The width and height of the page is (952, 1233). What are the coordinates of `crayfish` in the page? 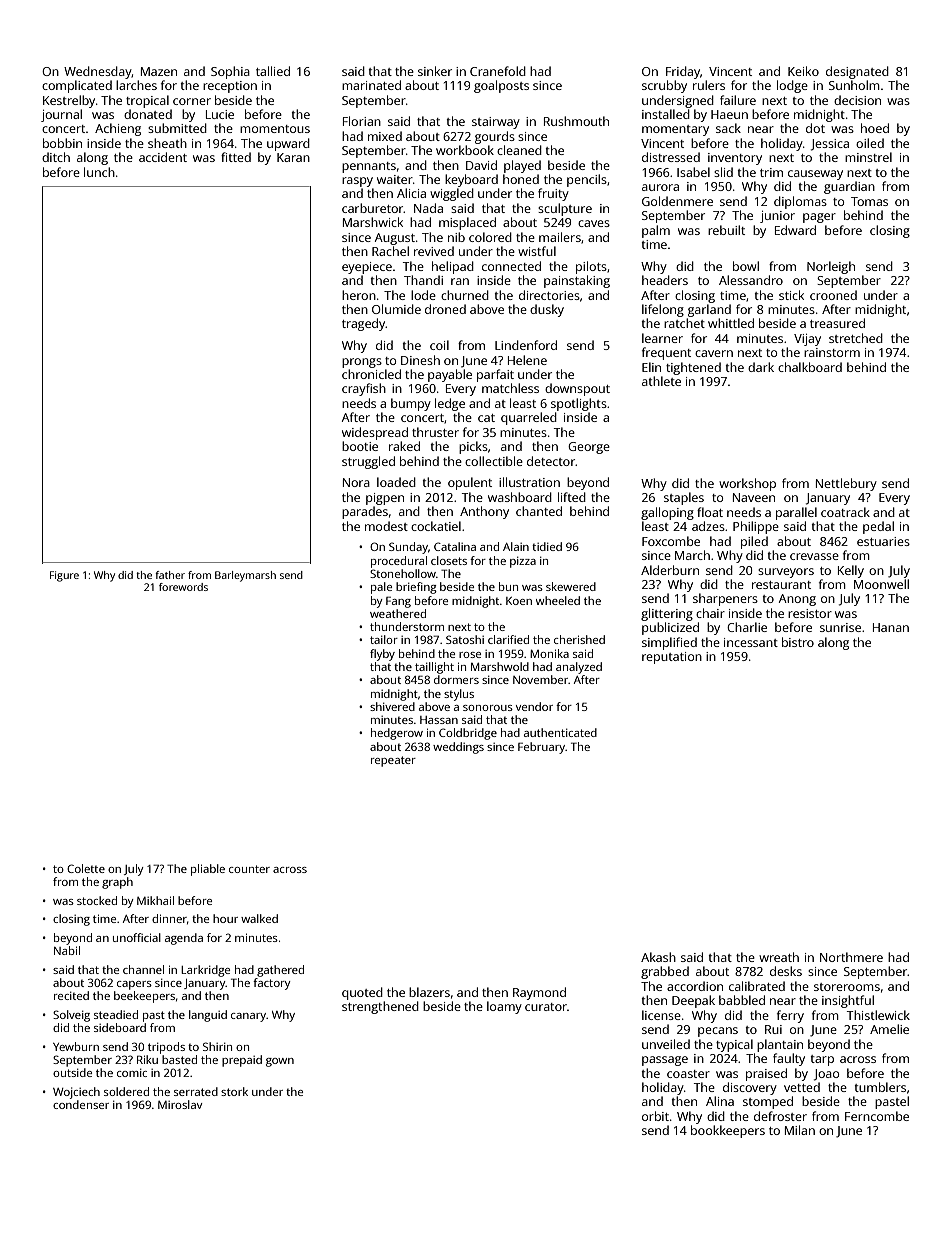 It's located at (364, 389).
